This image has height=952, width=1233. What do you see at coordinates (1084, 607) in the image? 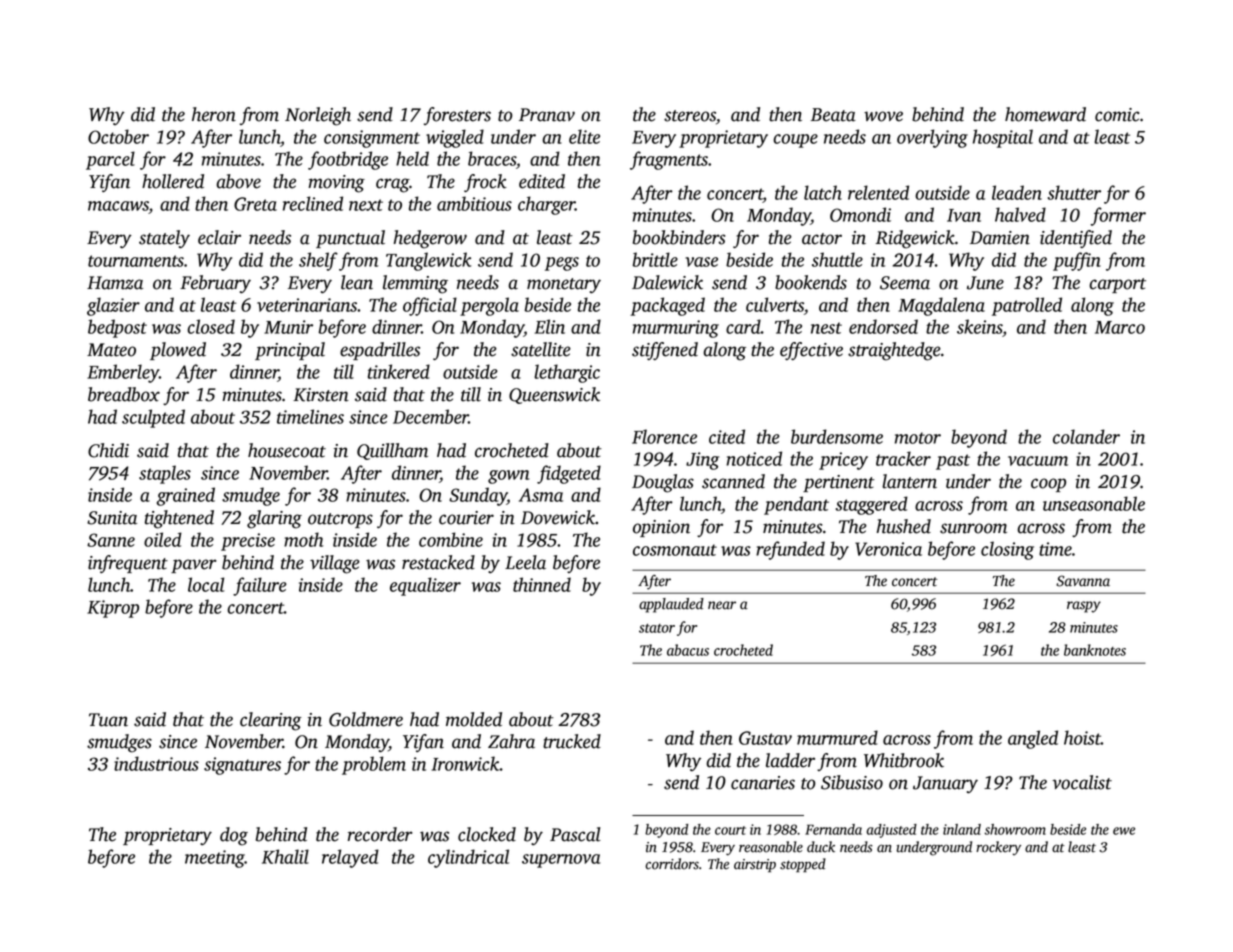
I see `raspy` at bounding box center [1084, 607].
